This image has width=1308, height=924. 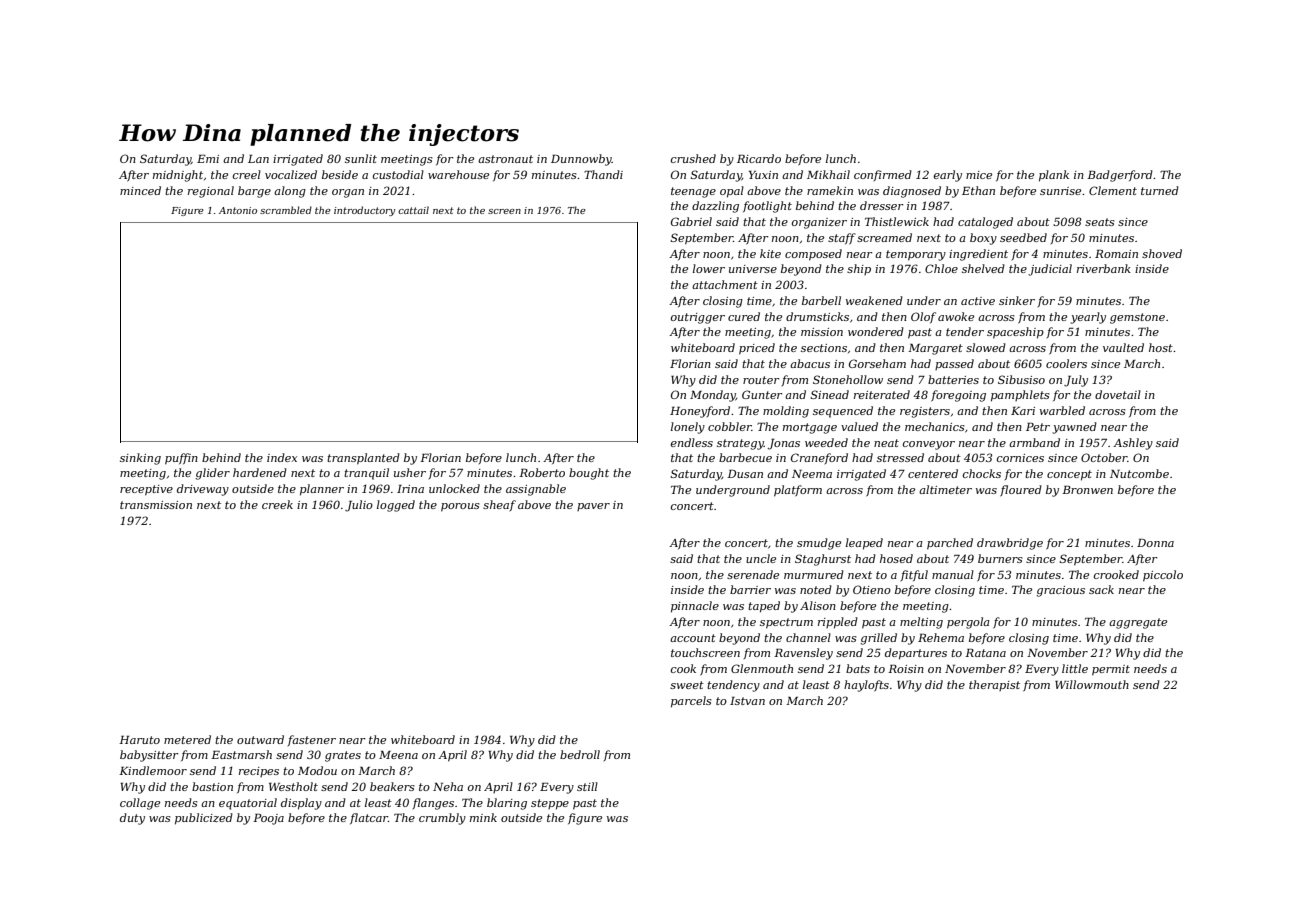 I want to click on sinker, so click(x=1017, y=300).
